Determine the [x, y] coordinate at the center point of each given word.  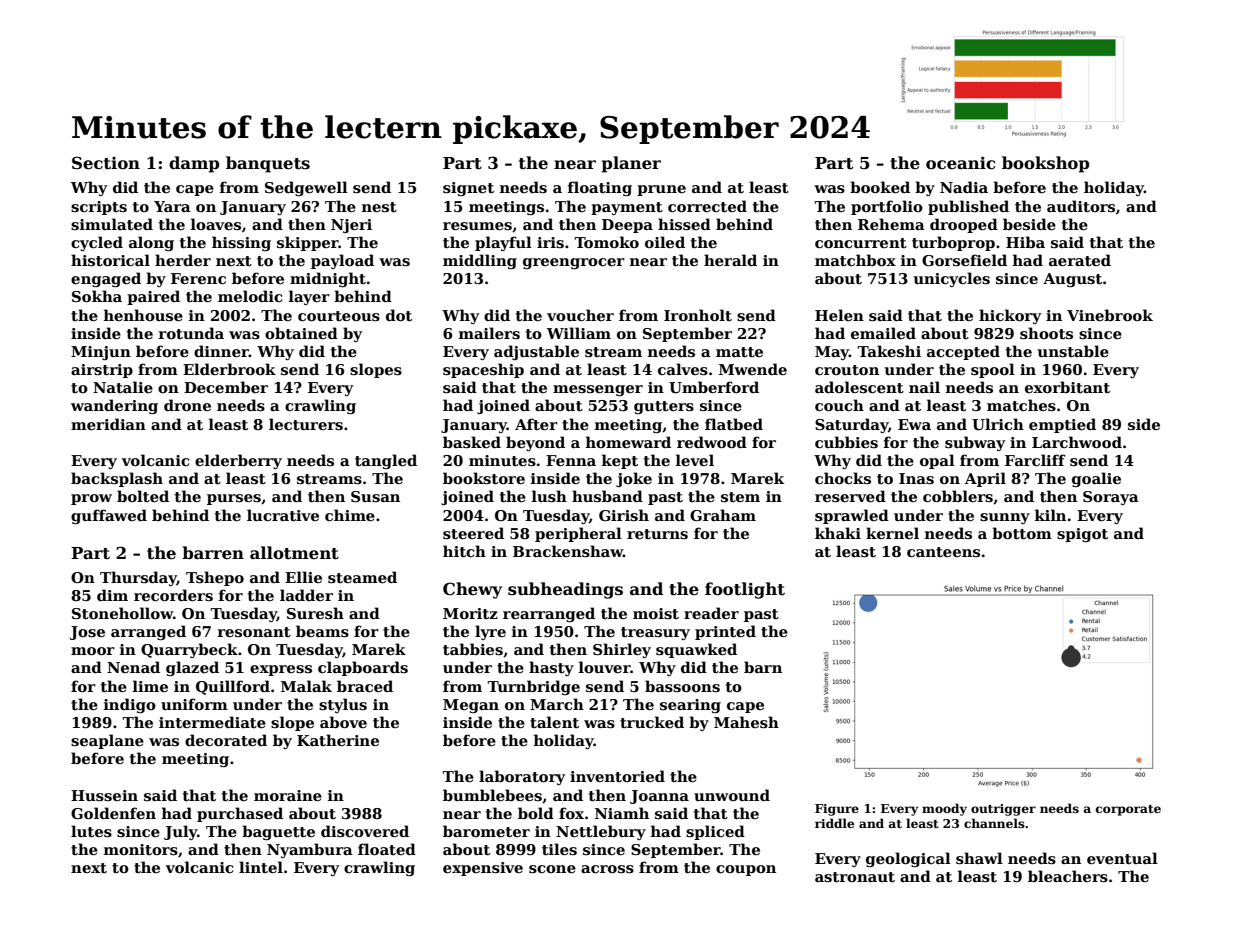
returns [657, 534]
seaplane [107, 741]
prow [91, 499]
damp [194, 164]
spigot [1082, 535]
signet [468, 189]
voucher [580, 315]
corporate [1128, 810]
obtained [301, 333]
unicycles [952, 279]
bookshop [1045, 164]
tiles [559, 849]
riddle [834, 823]
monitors [141, 849]
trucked [652, 722]
